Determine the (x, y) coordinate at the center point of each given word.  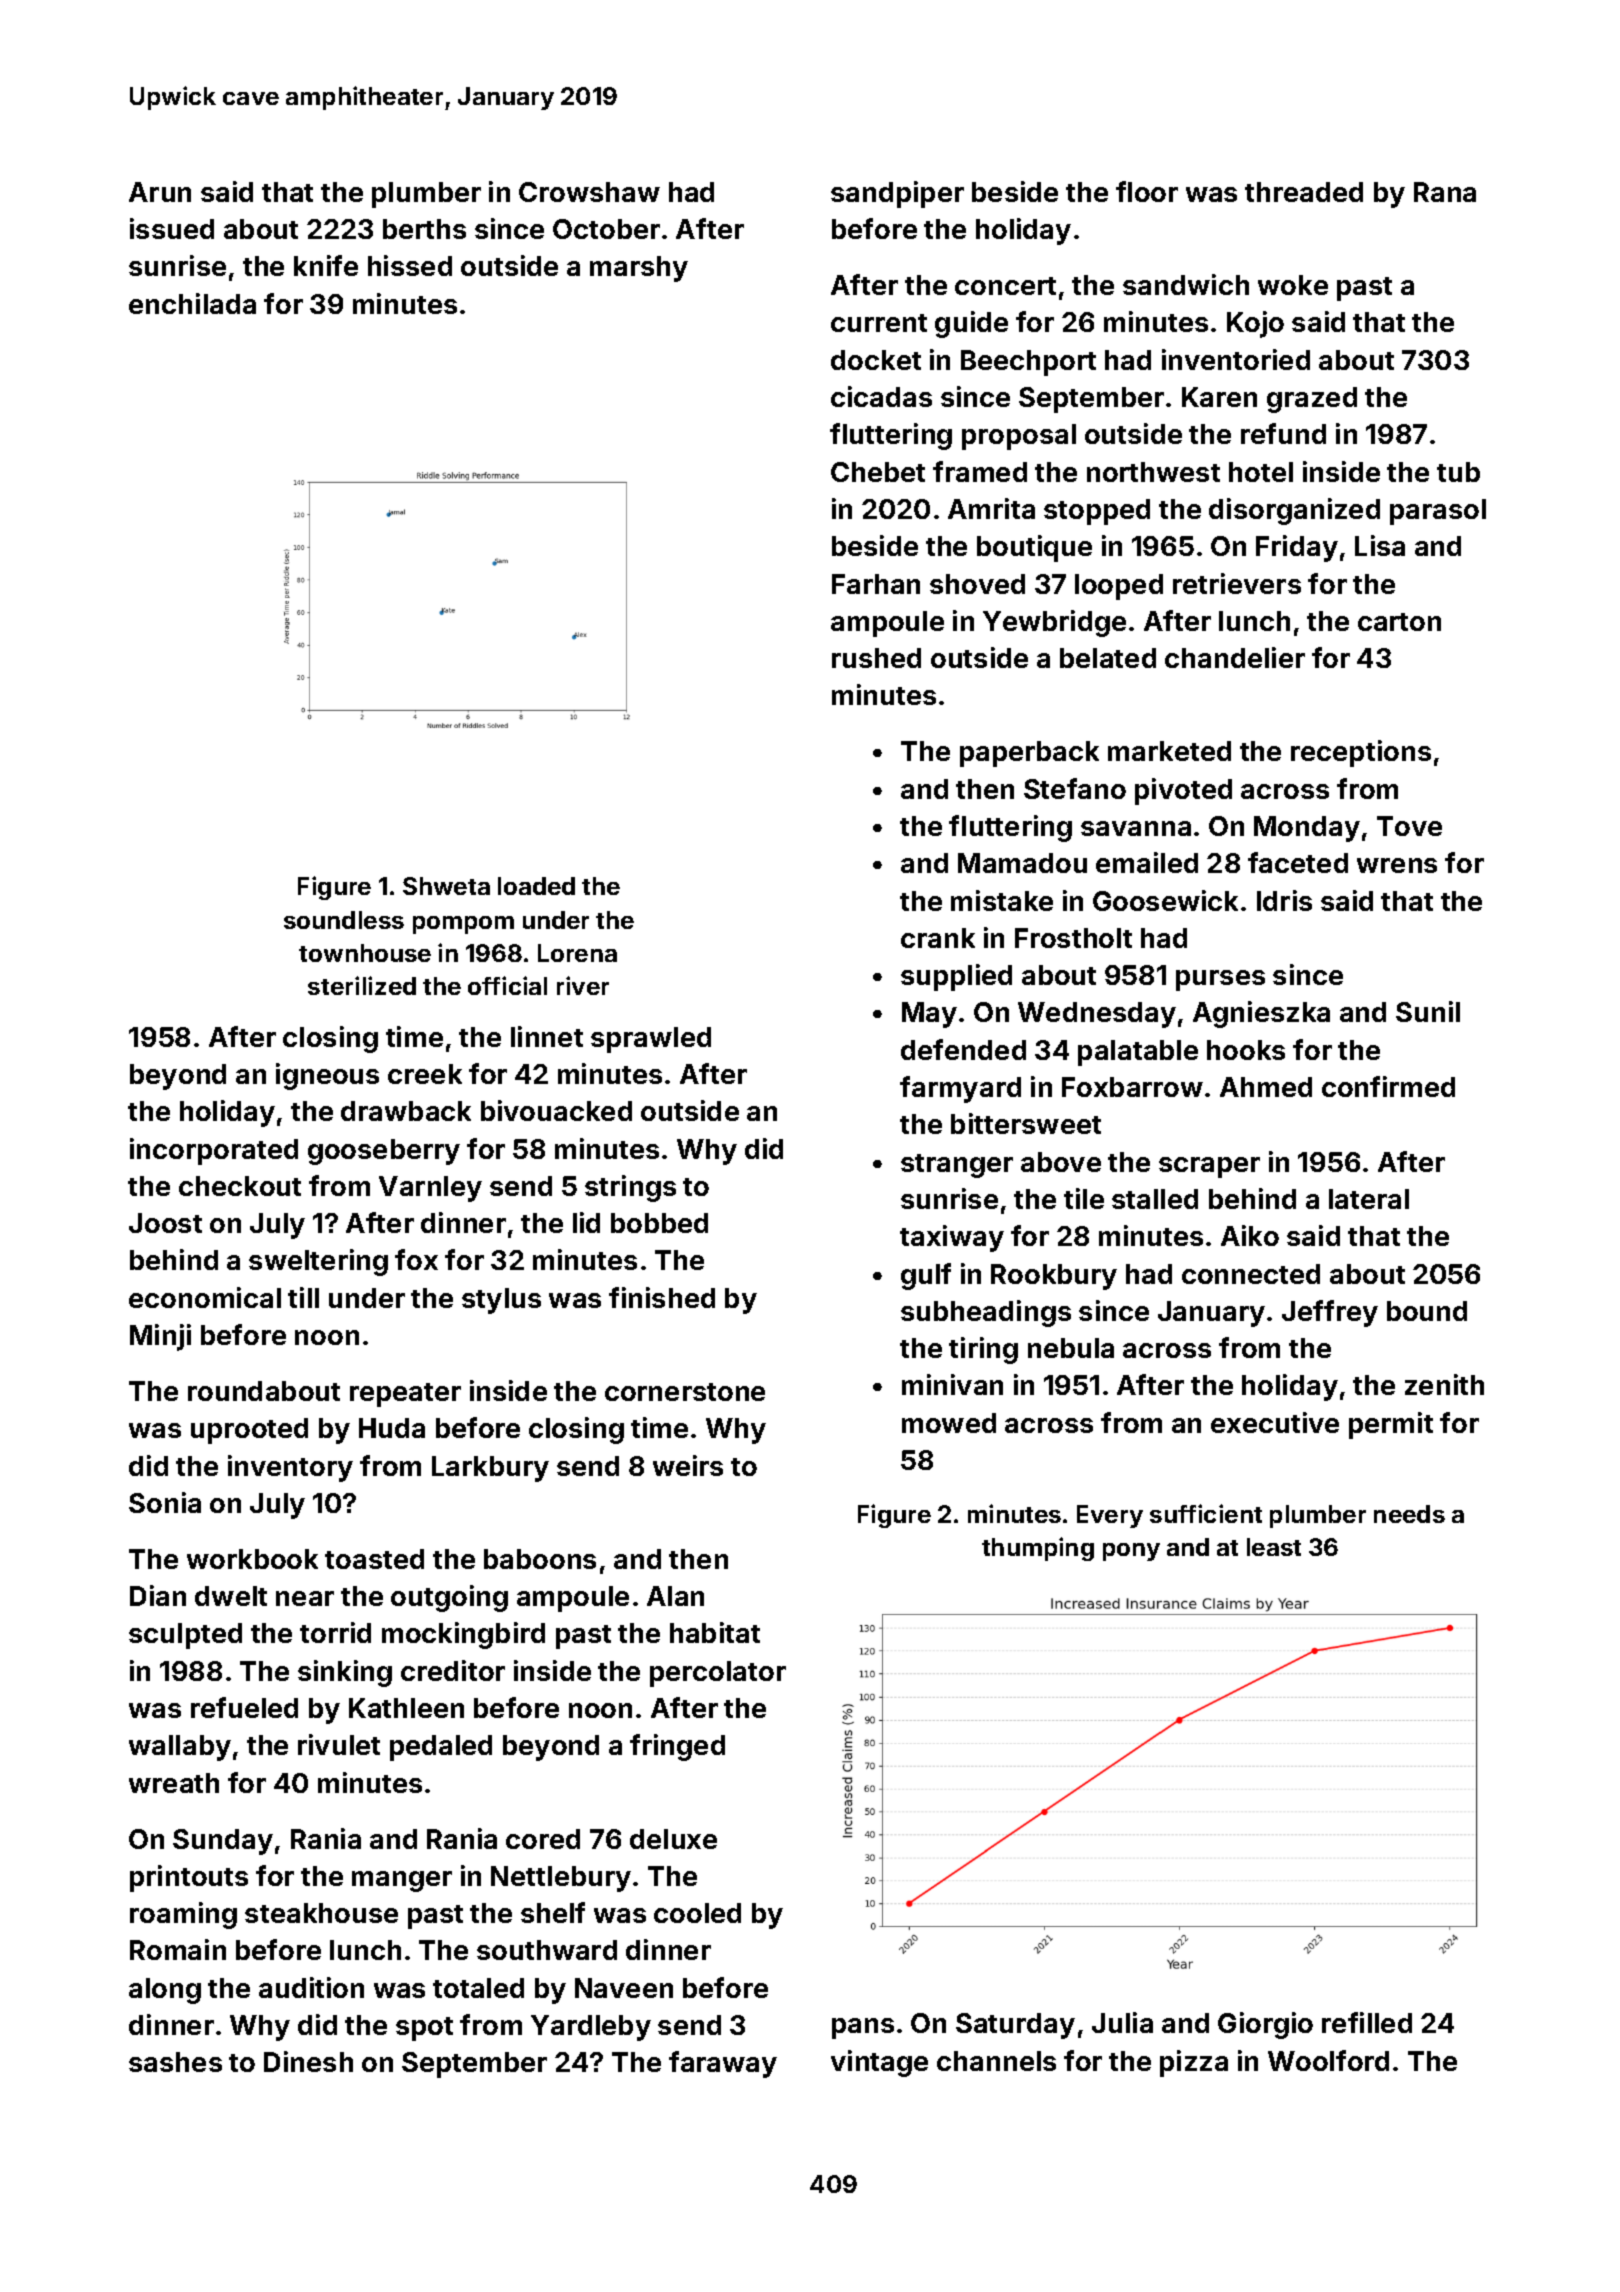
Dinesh (308, 2061)
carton (1399, 622)
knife (326, 265)
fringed (677, 1747)
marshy (639, 269)
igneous (327, 1076)
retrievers (1237, 583)
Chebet (878, 472)
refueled (244, 1707)
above (1061, 1162)
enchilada (192, 303)
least (1274, 1547)
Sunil (1428, 1011)
